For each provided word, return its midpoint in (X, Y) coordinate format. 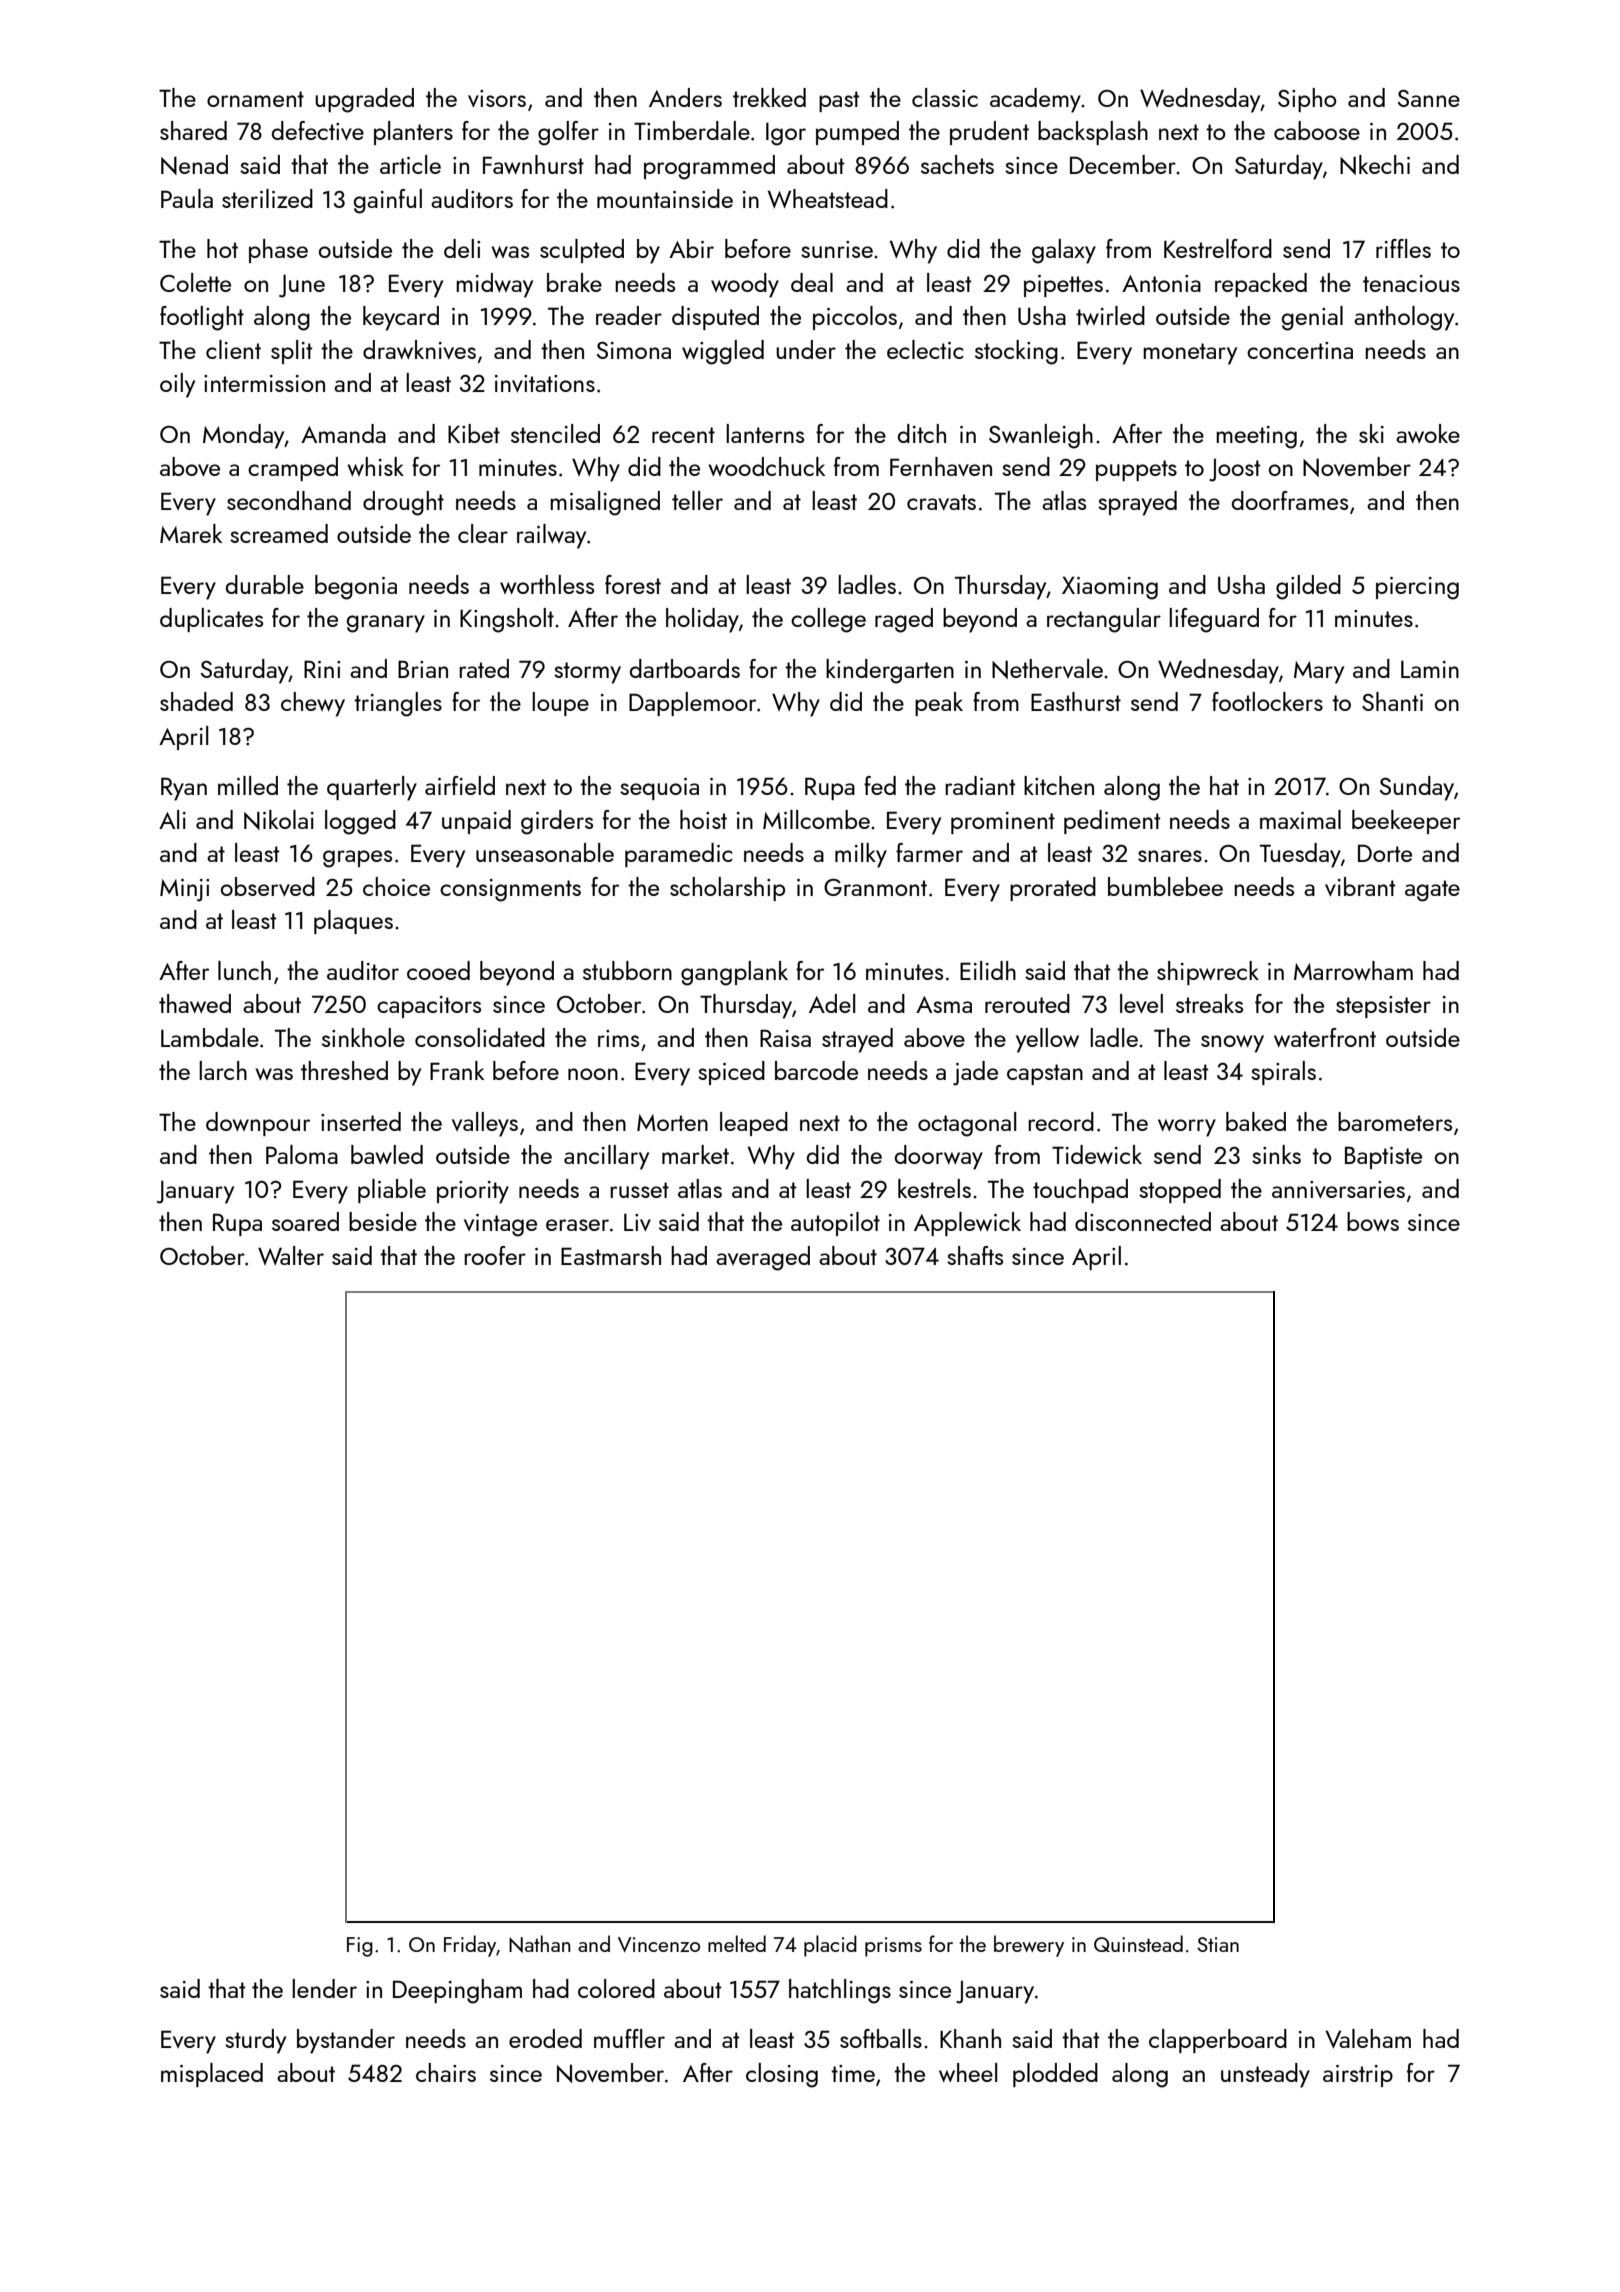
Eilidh (988, 970)
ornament (255, 99)
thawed (195, 1003)
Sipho (1307, 100)
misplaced (212, 2075)
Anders (685, 97)
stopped (1180, 1191)
